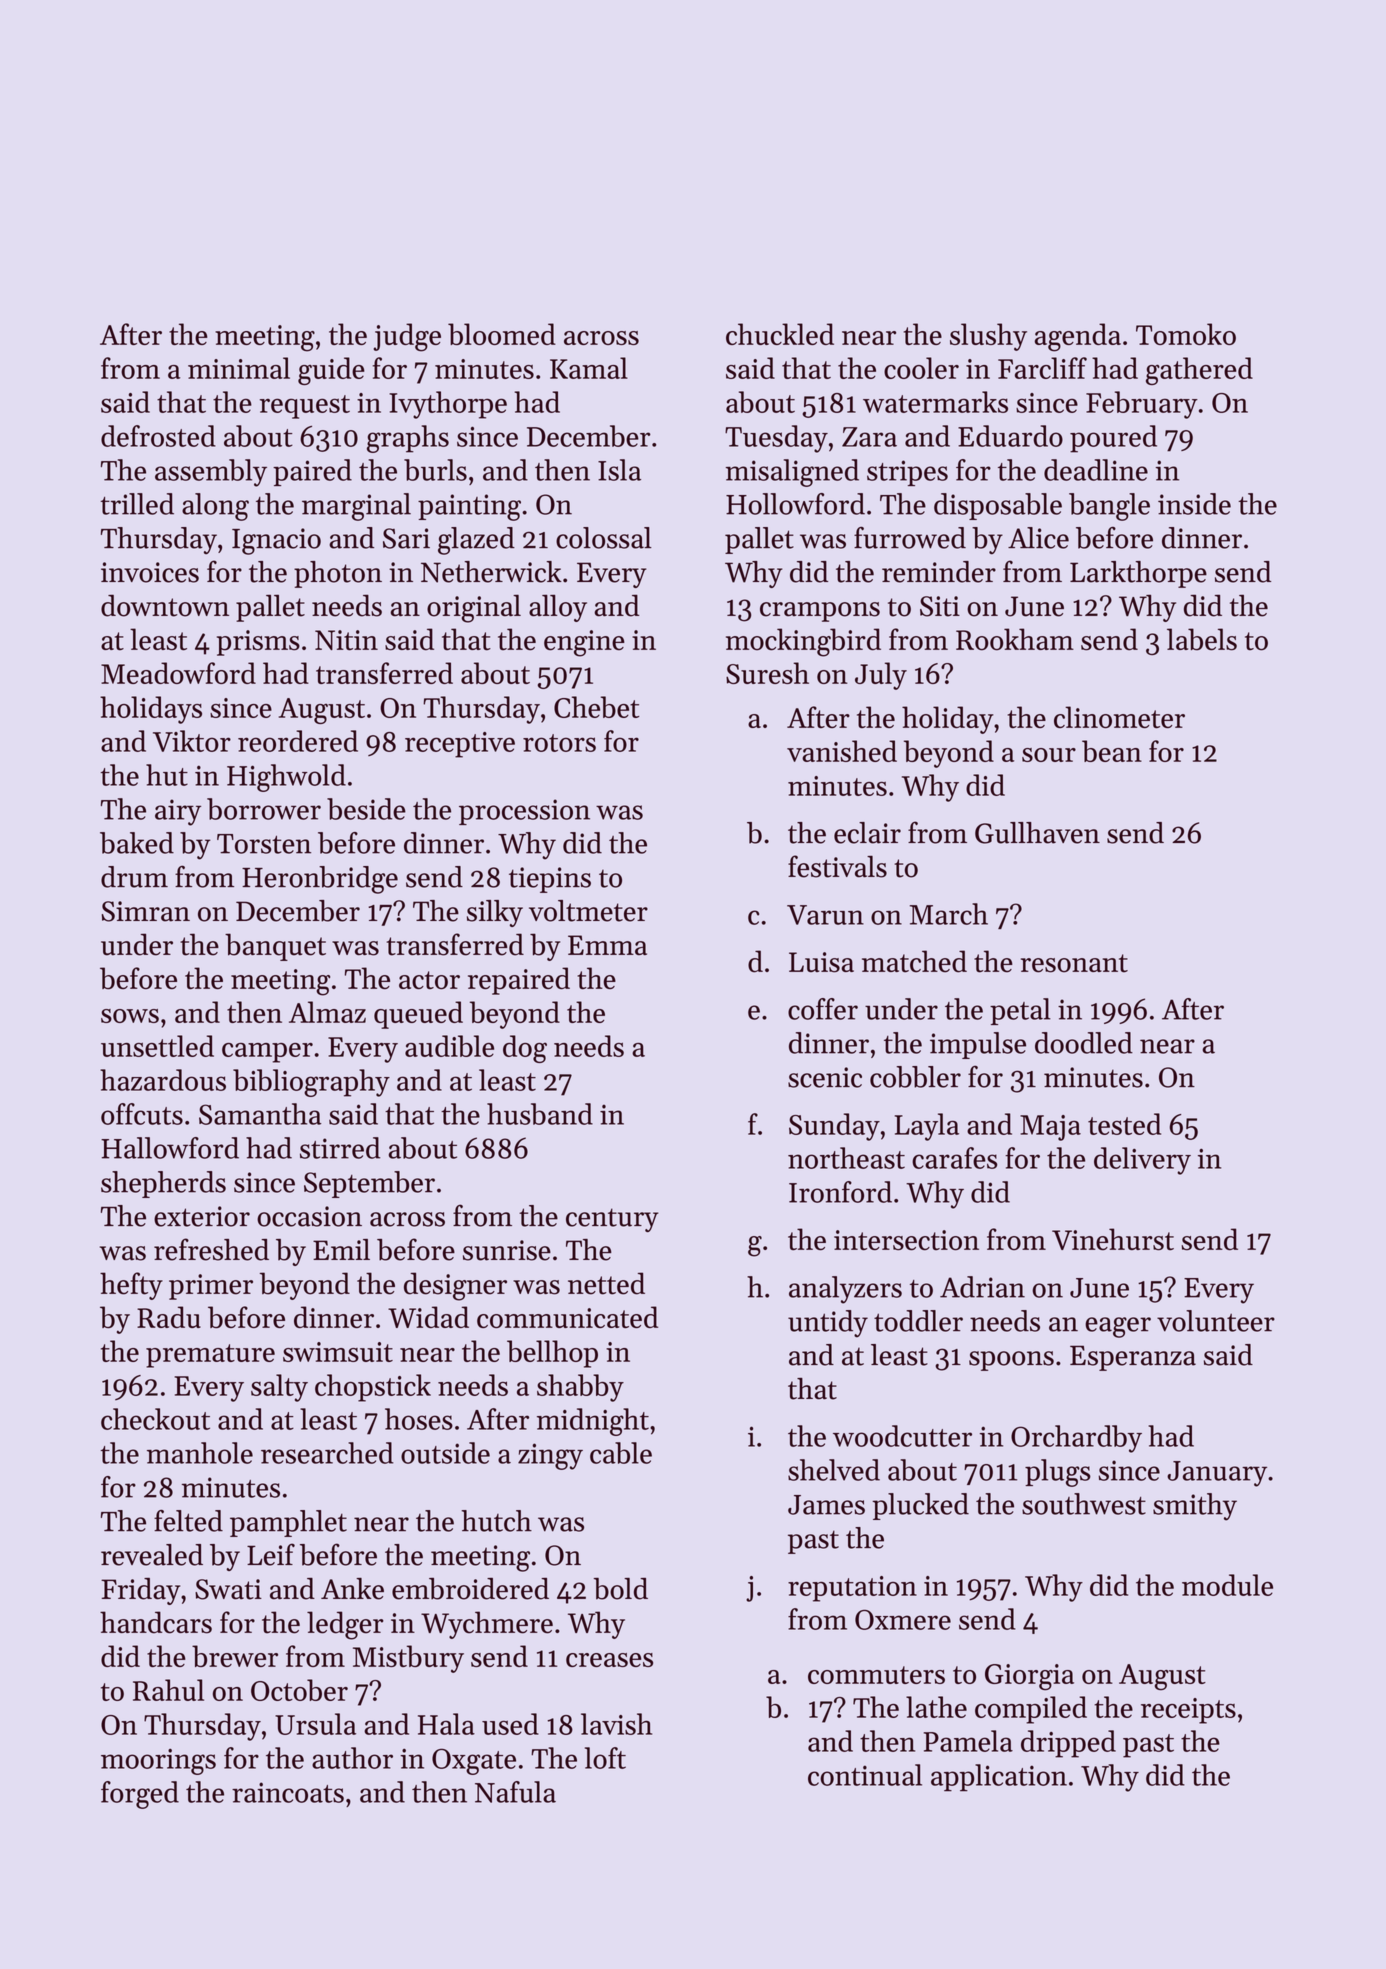 This screenshot has height=1969, width=1386. I want to click on minimal, so click(239, 368).
